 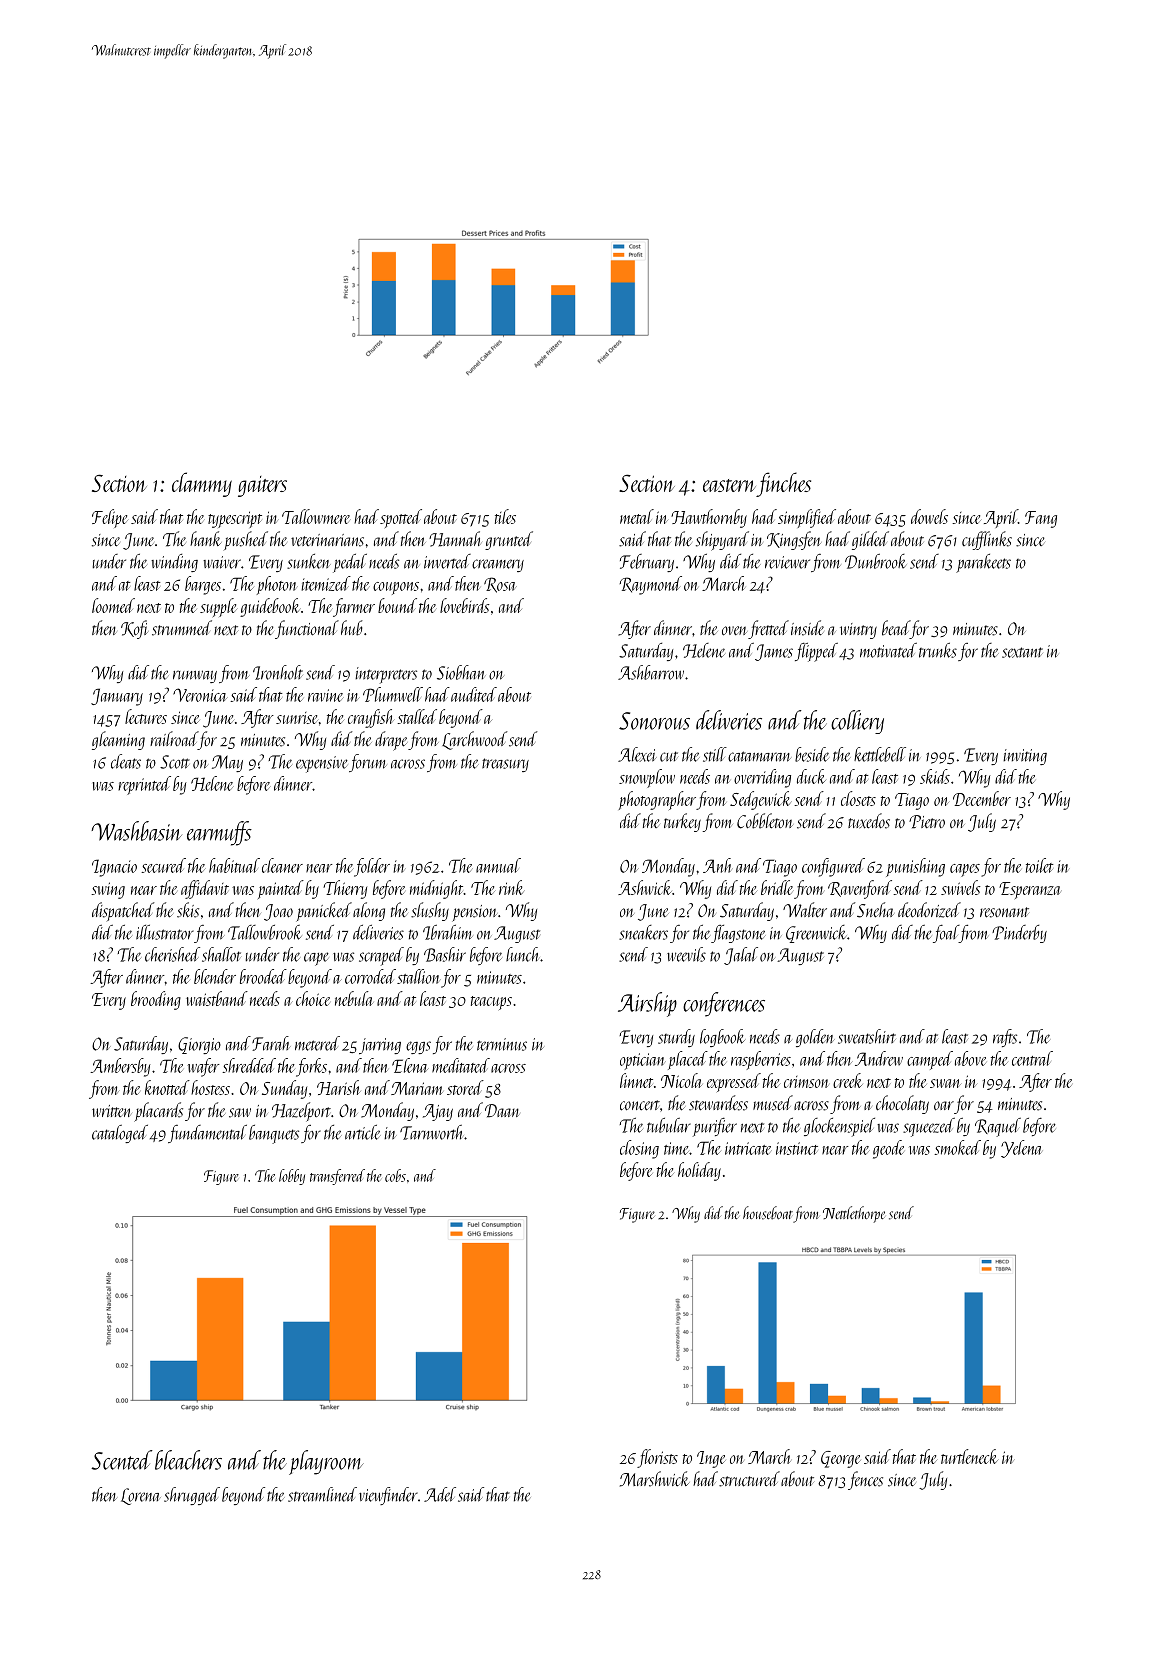 I want to click on finches, so click(x=783, y=484).
